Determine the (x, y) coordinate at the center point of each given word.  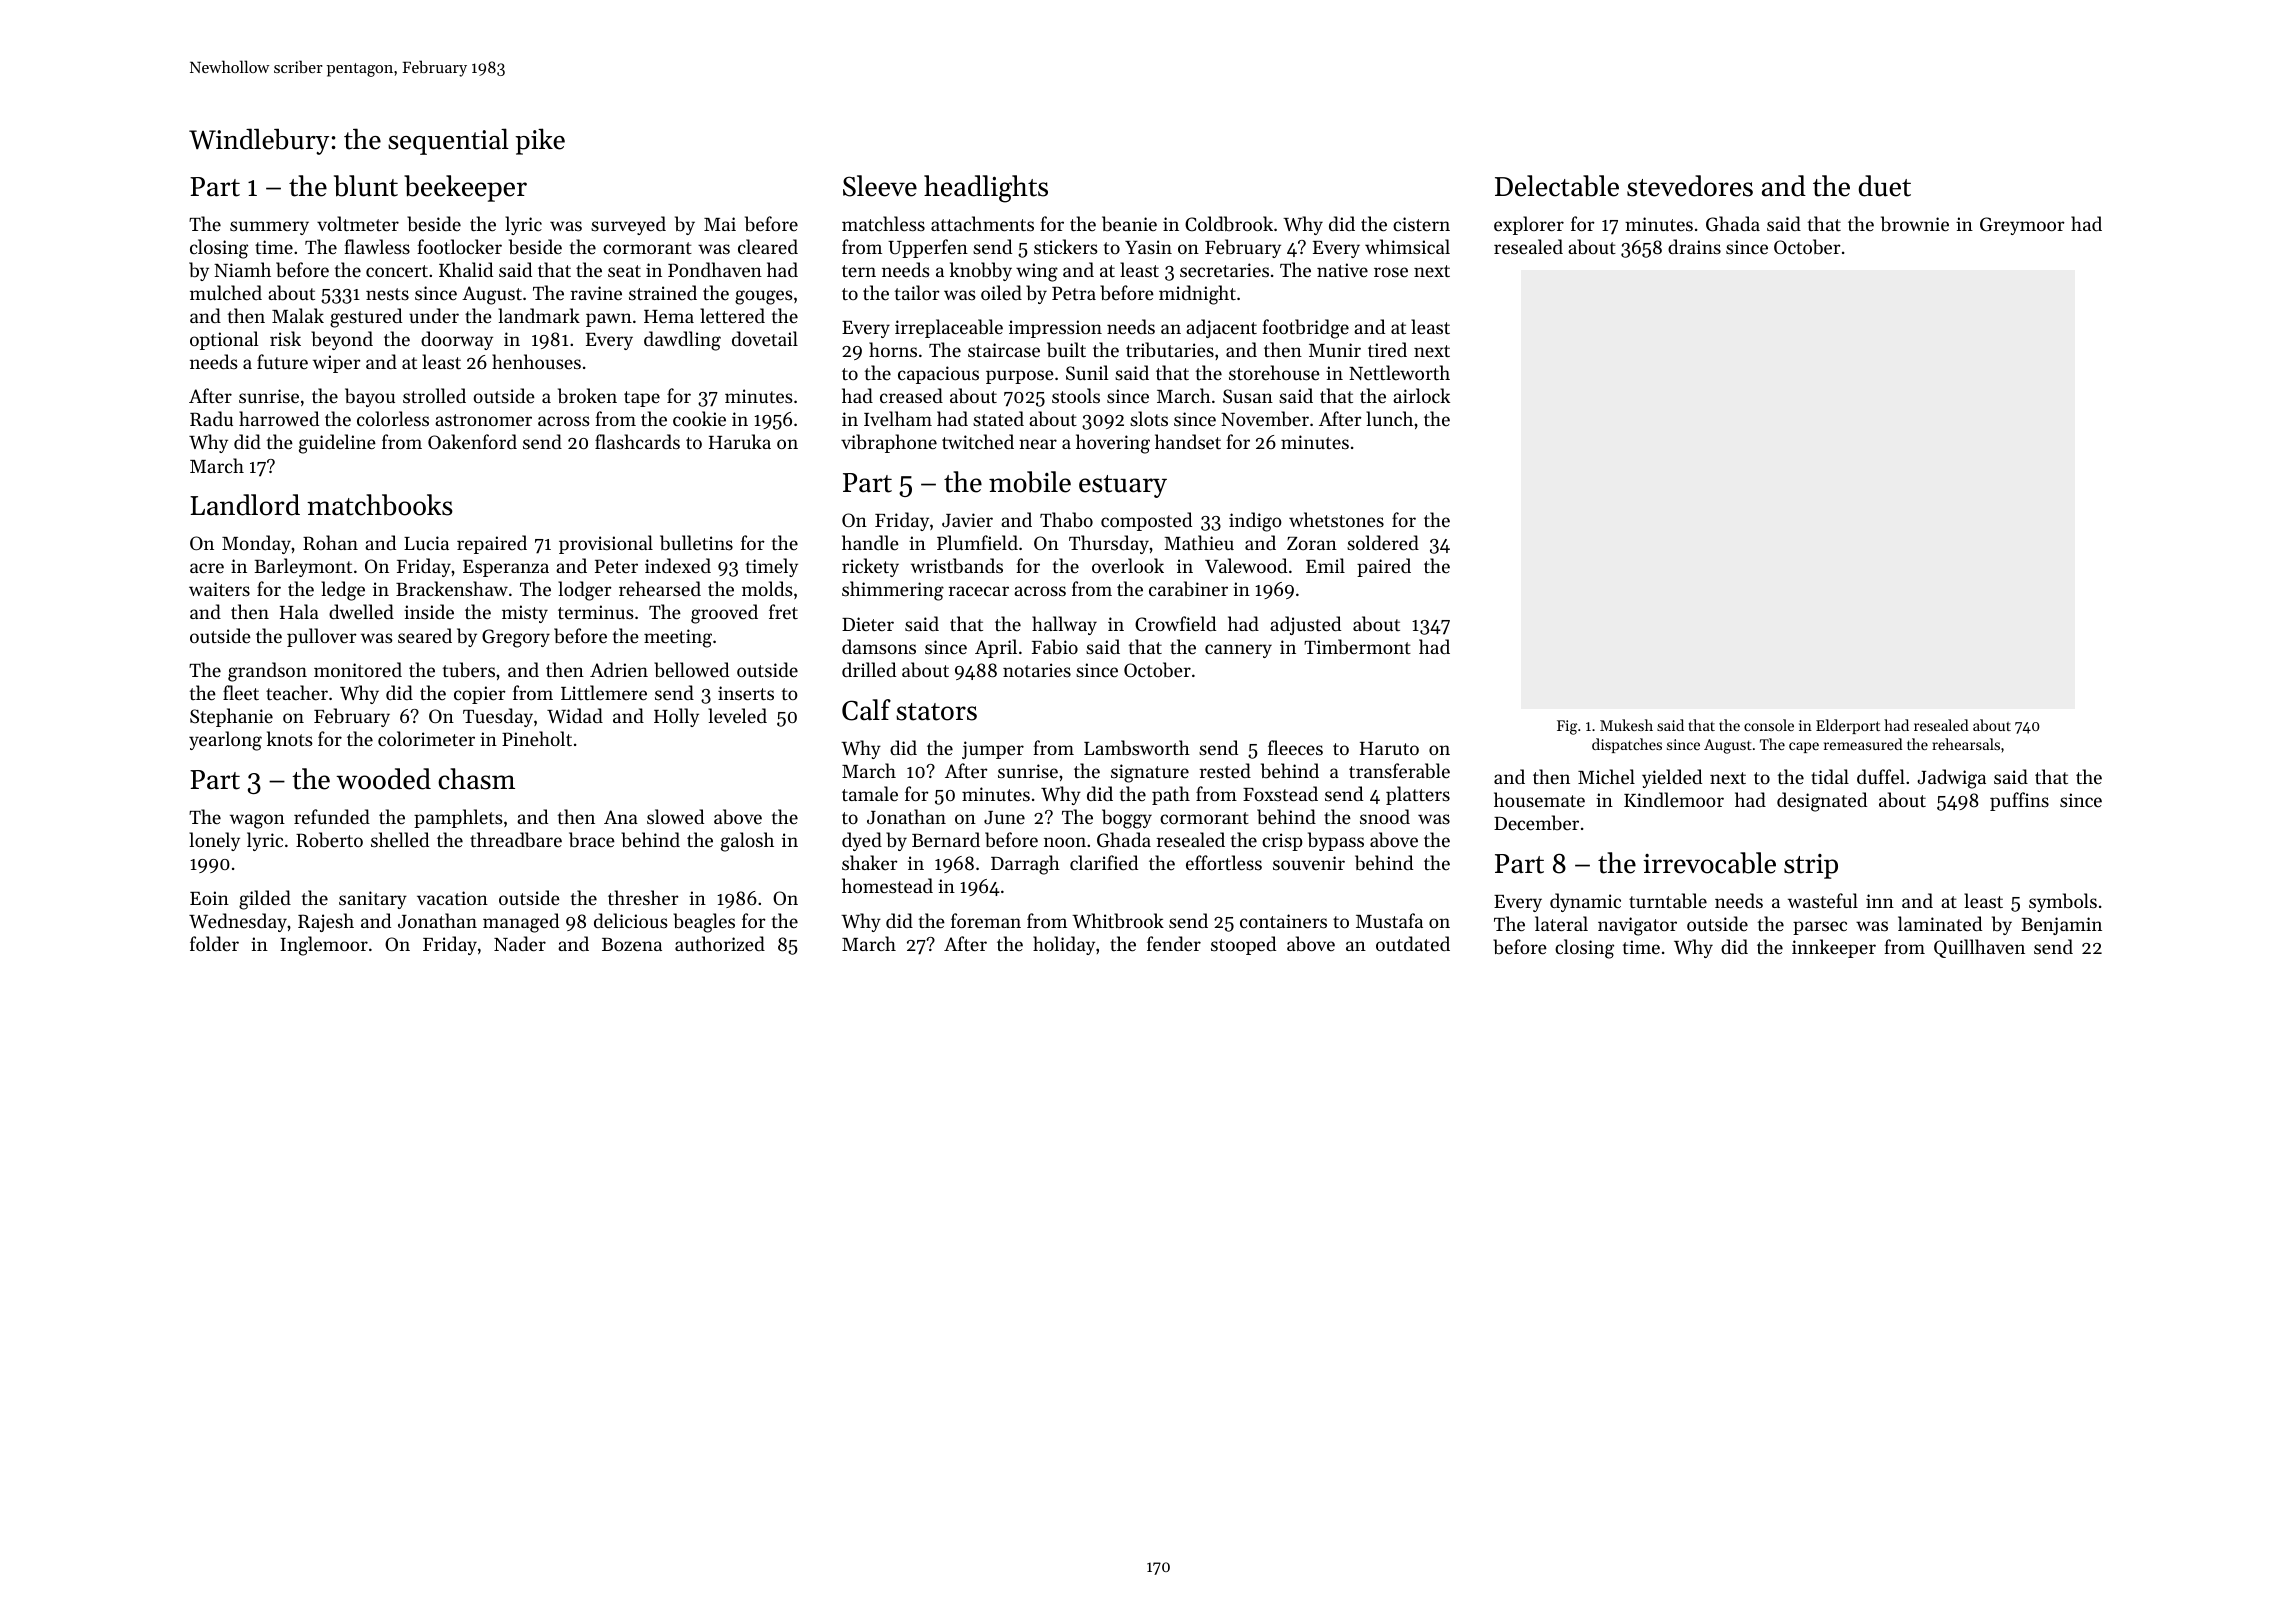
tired (1387, 349)
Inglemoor (324, 946)
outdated (1413, 943)
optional (224, 340)
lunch (1389, 418)
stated (998, 418)
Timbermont (1357, 647)
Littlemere (604, 692)
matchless (883, 223)
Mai (720, 224)
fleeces (1295, 747)
